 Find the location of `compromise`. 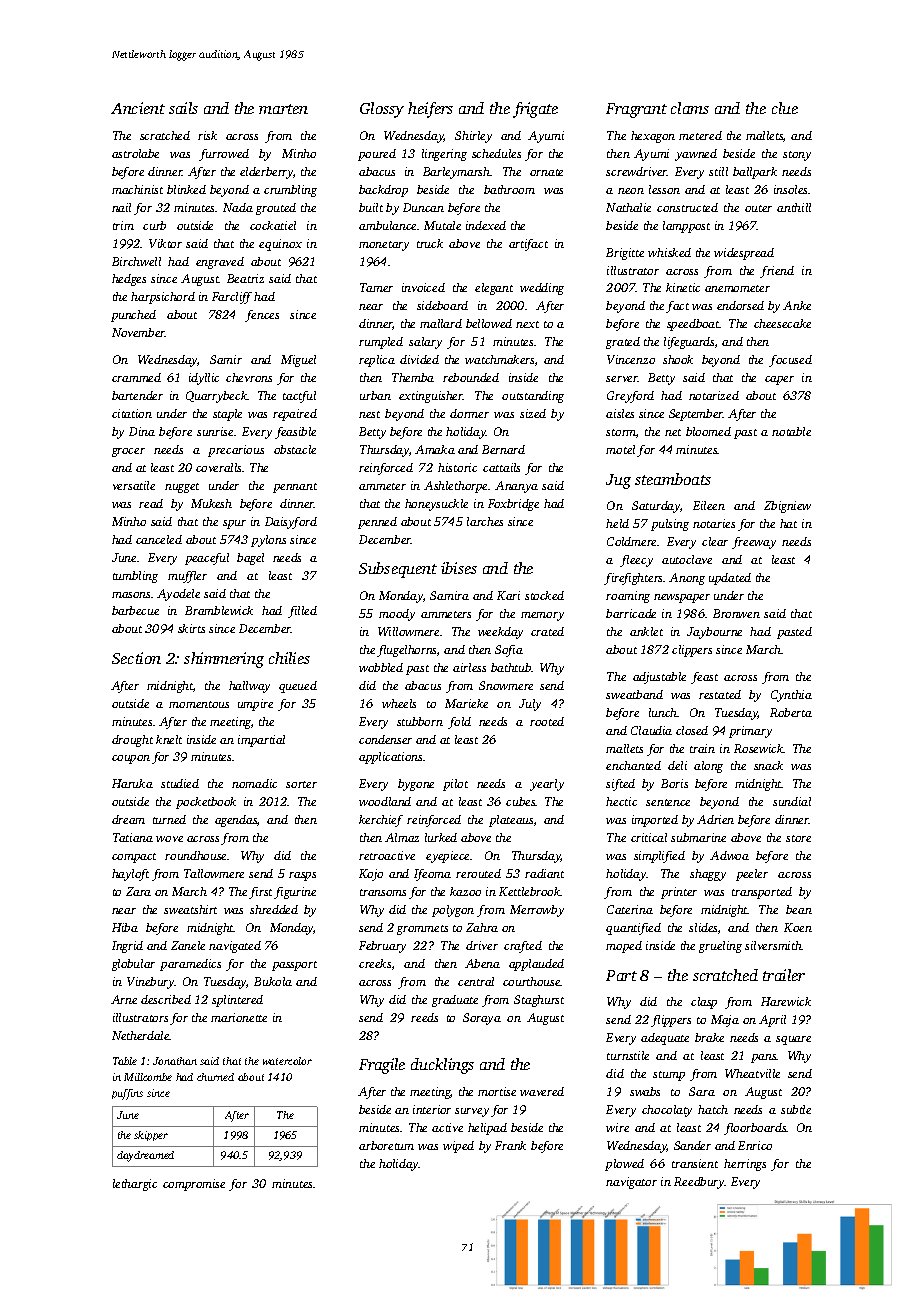

compromise is located at coordinates (194, 1185).
